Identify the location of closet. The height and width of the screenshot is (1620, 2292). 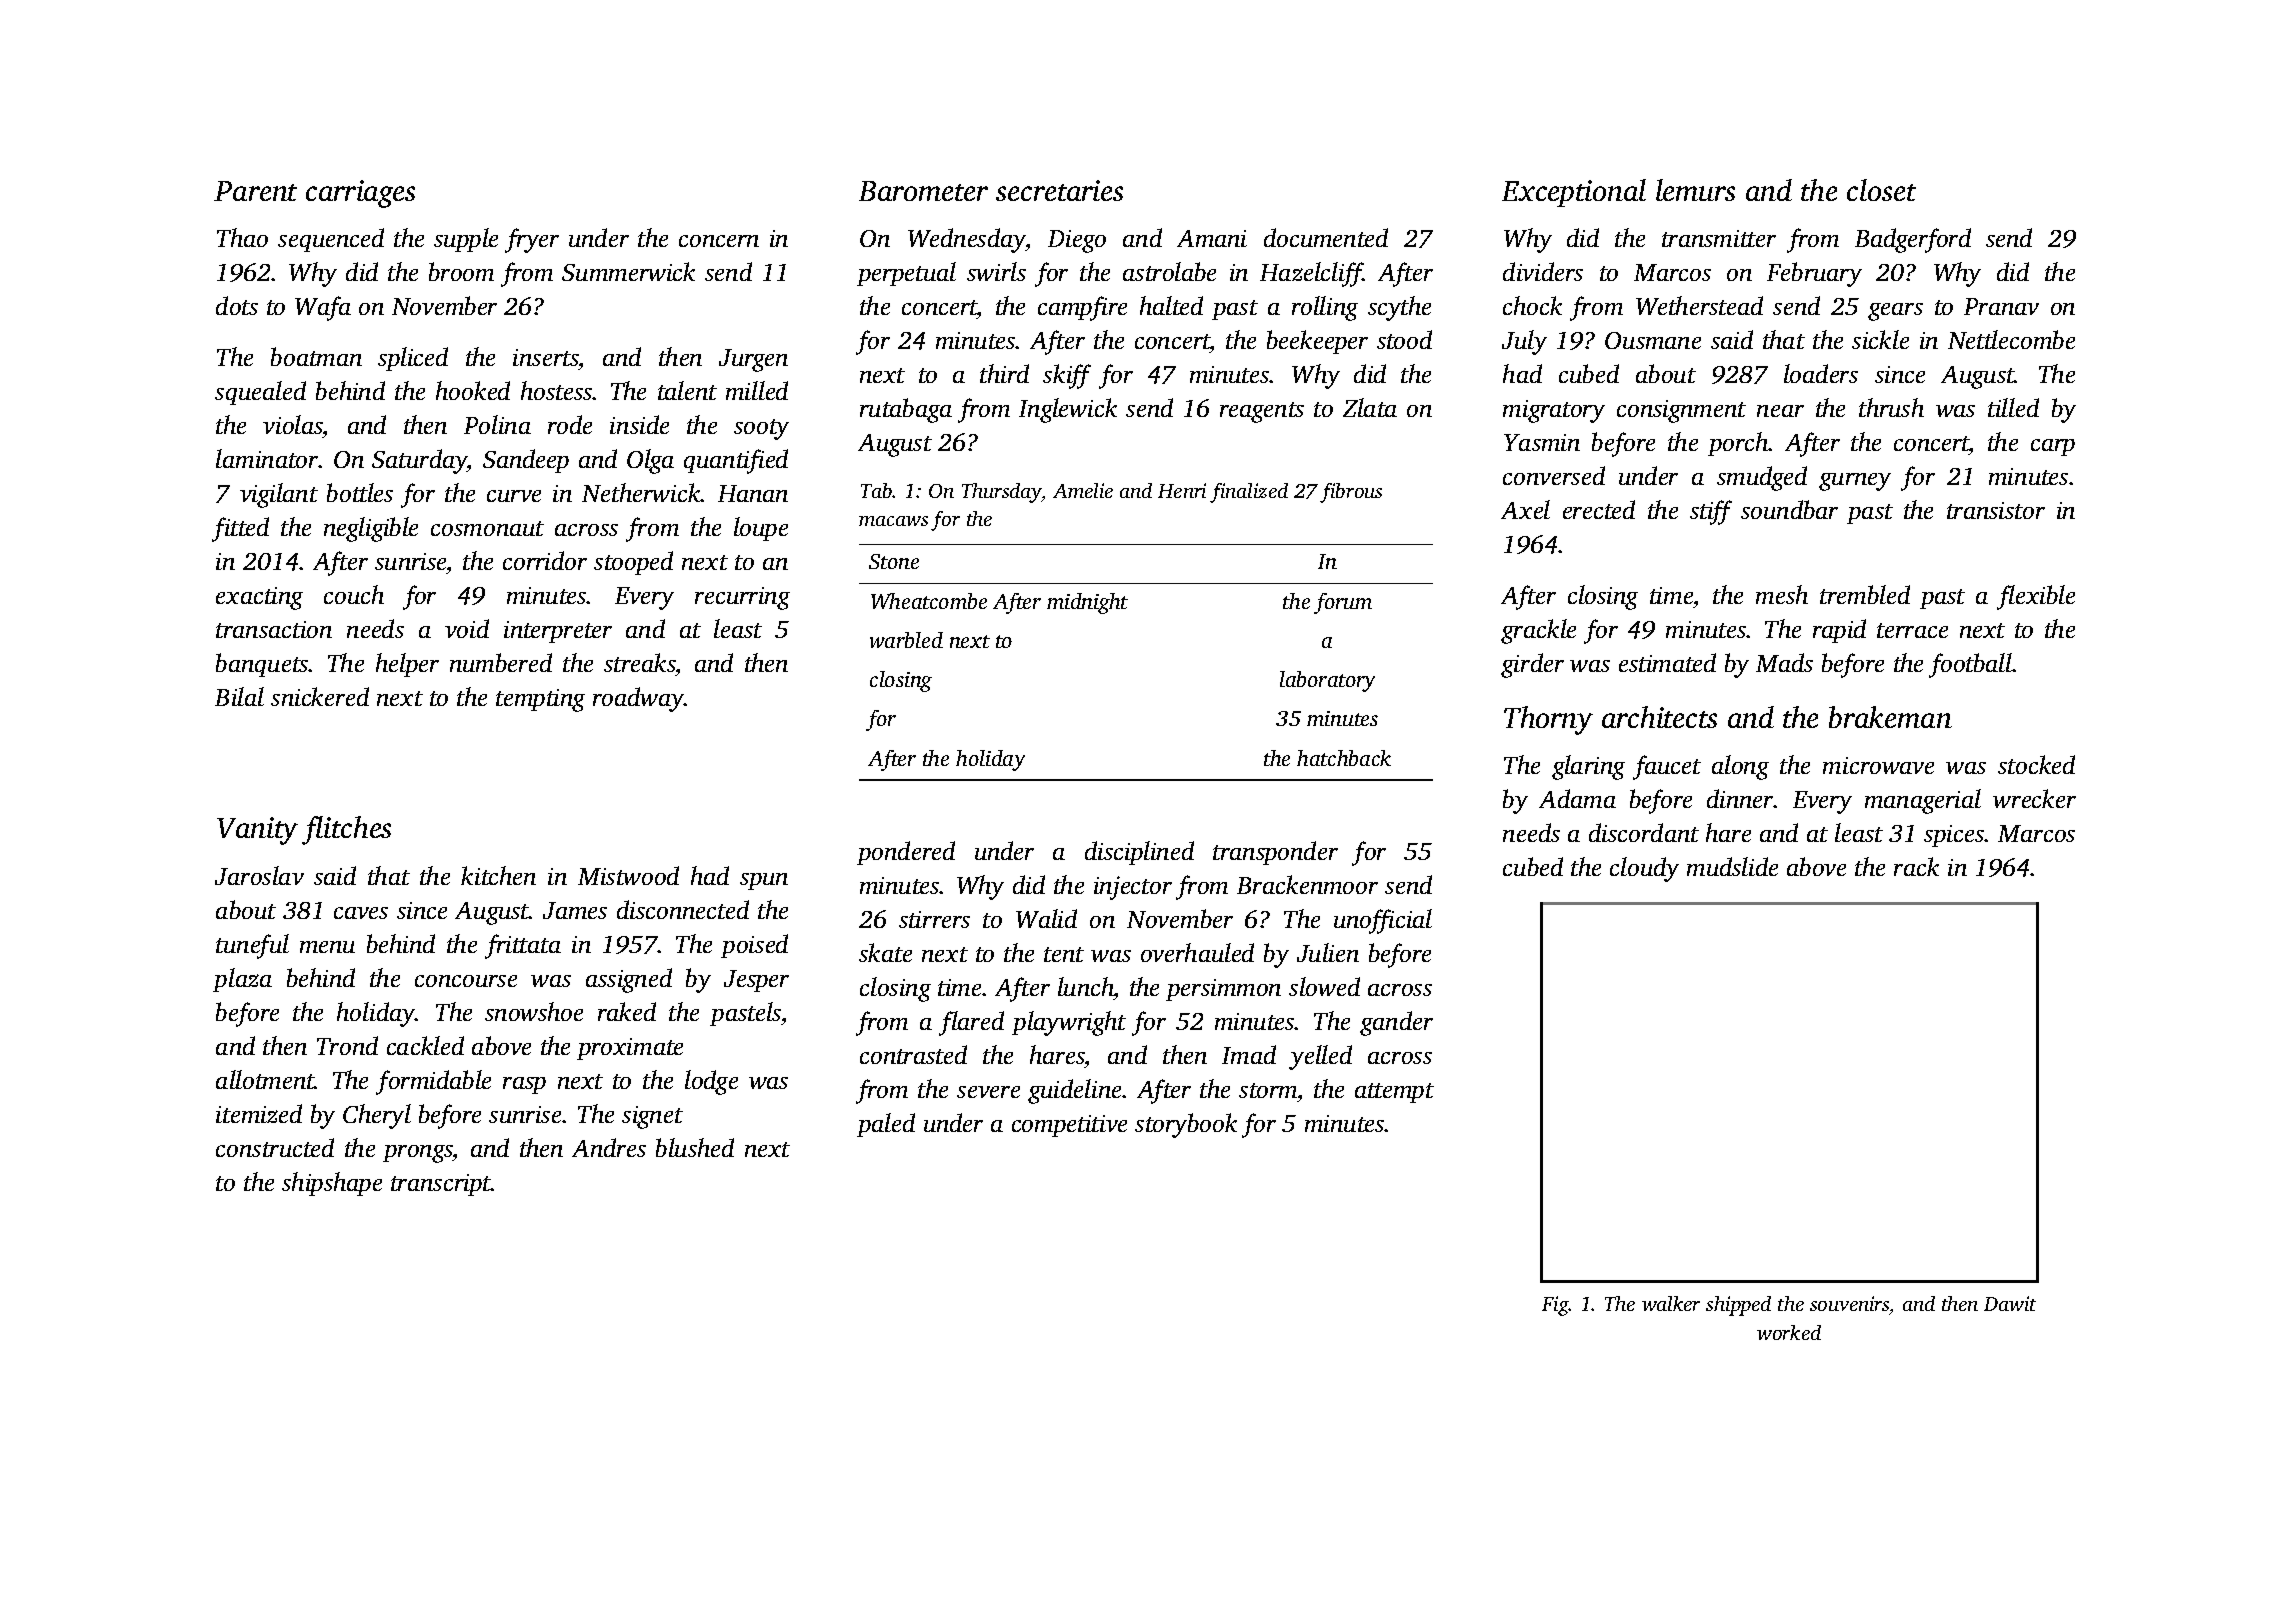
(1881, 190).
